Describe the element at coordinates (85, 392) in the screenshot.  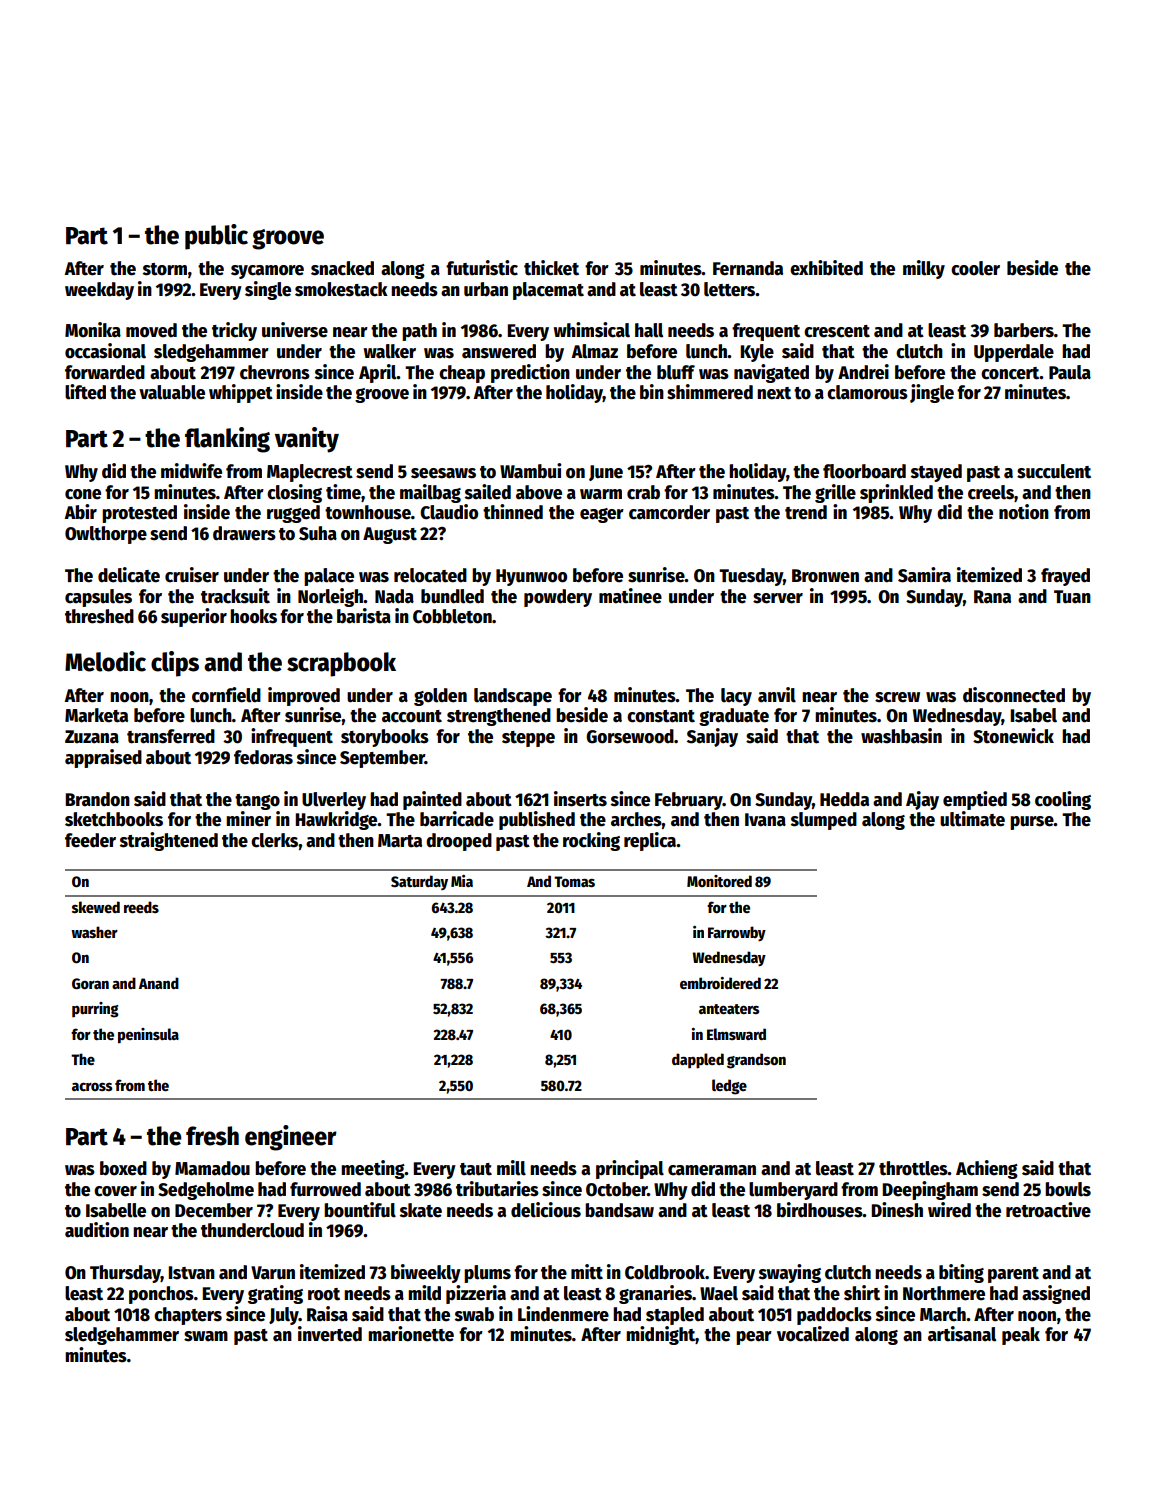
I see `lifted` at that location.
